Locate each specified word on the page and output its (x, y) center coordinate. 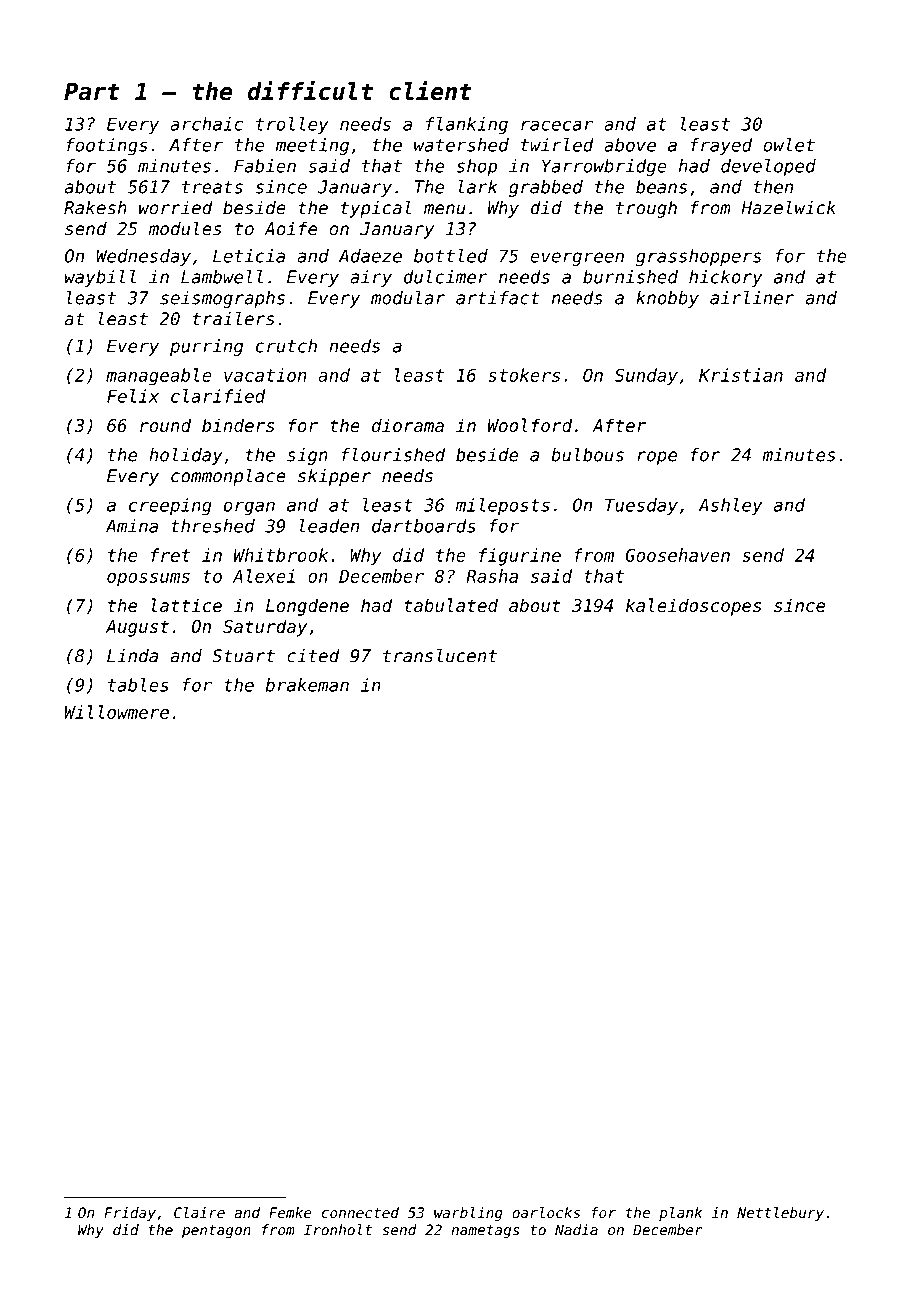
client (430, 91)
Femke (290, 1212)
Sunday (646, 377)
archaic (206, 124)
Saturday (265, 628)
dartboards (424, 526)
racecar (557, 125)
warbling (468, 1214)
